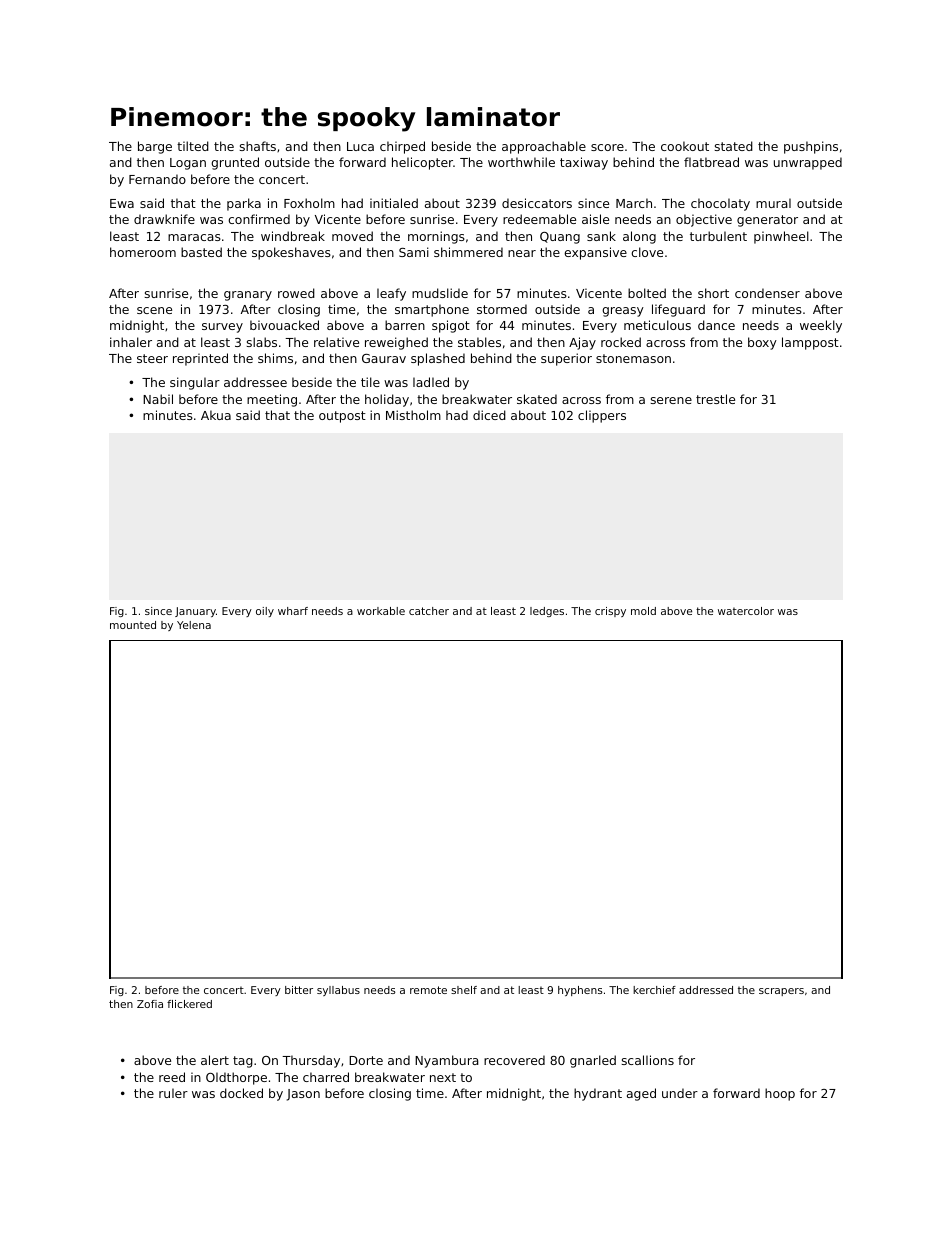 Image resolution: width=952 pixels, height=1233 pixels. I want to click on bolted, so click(647, 293).
